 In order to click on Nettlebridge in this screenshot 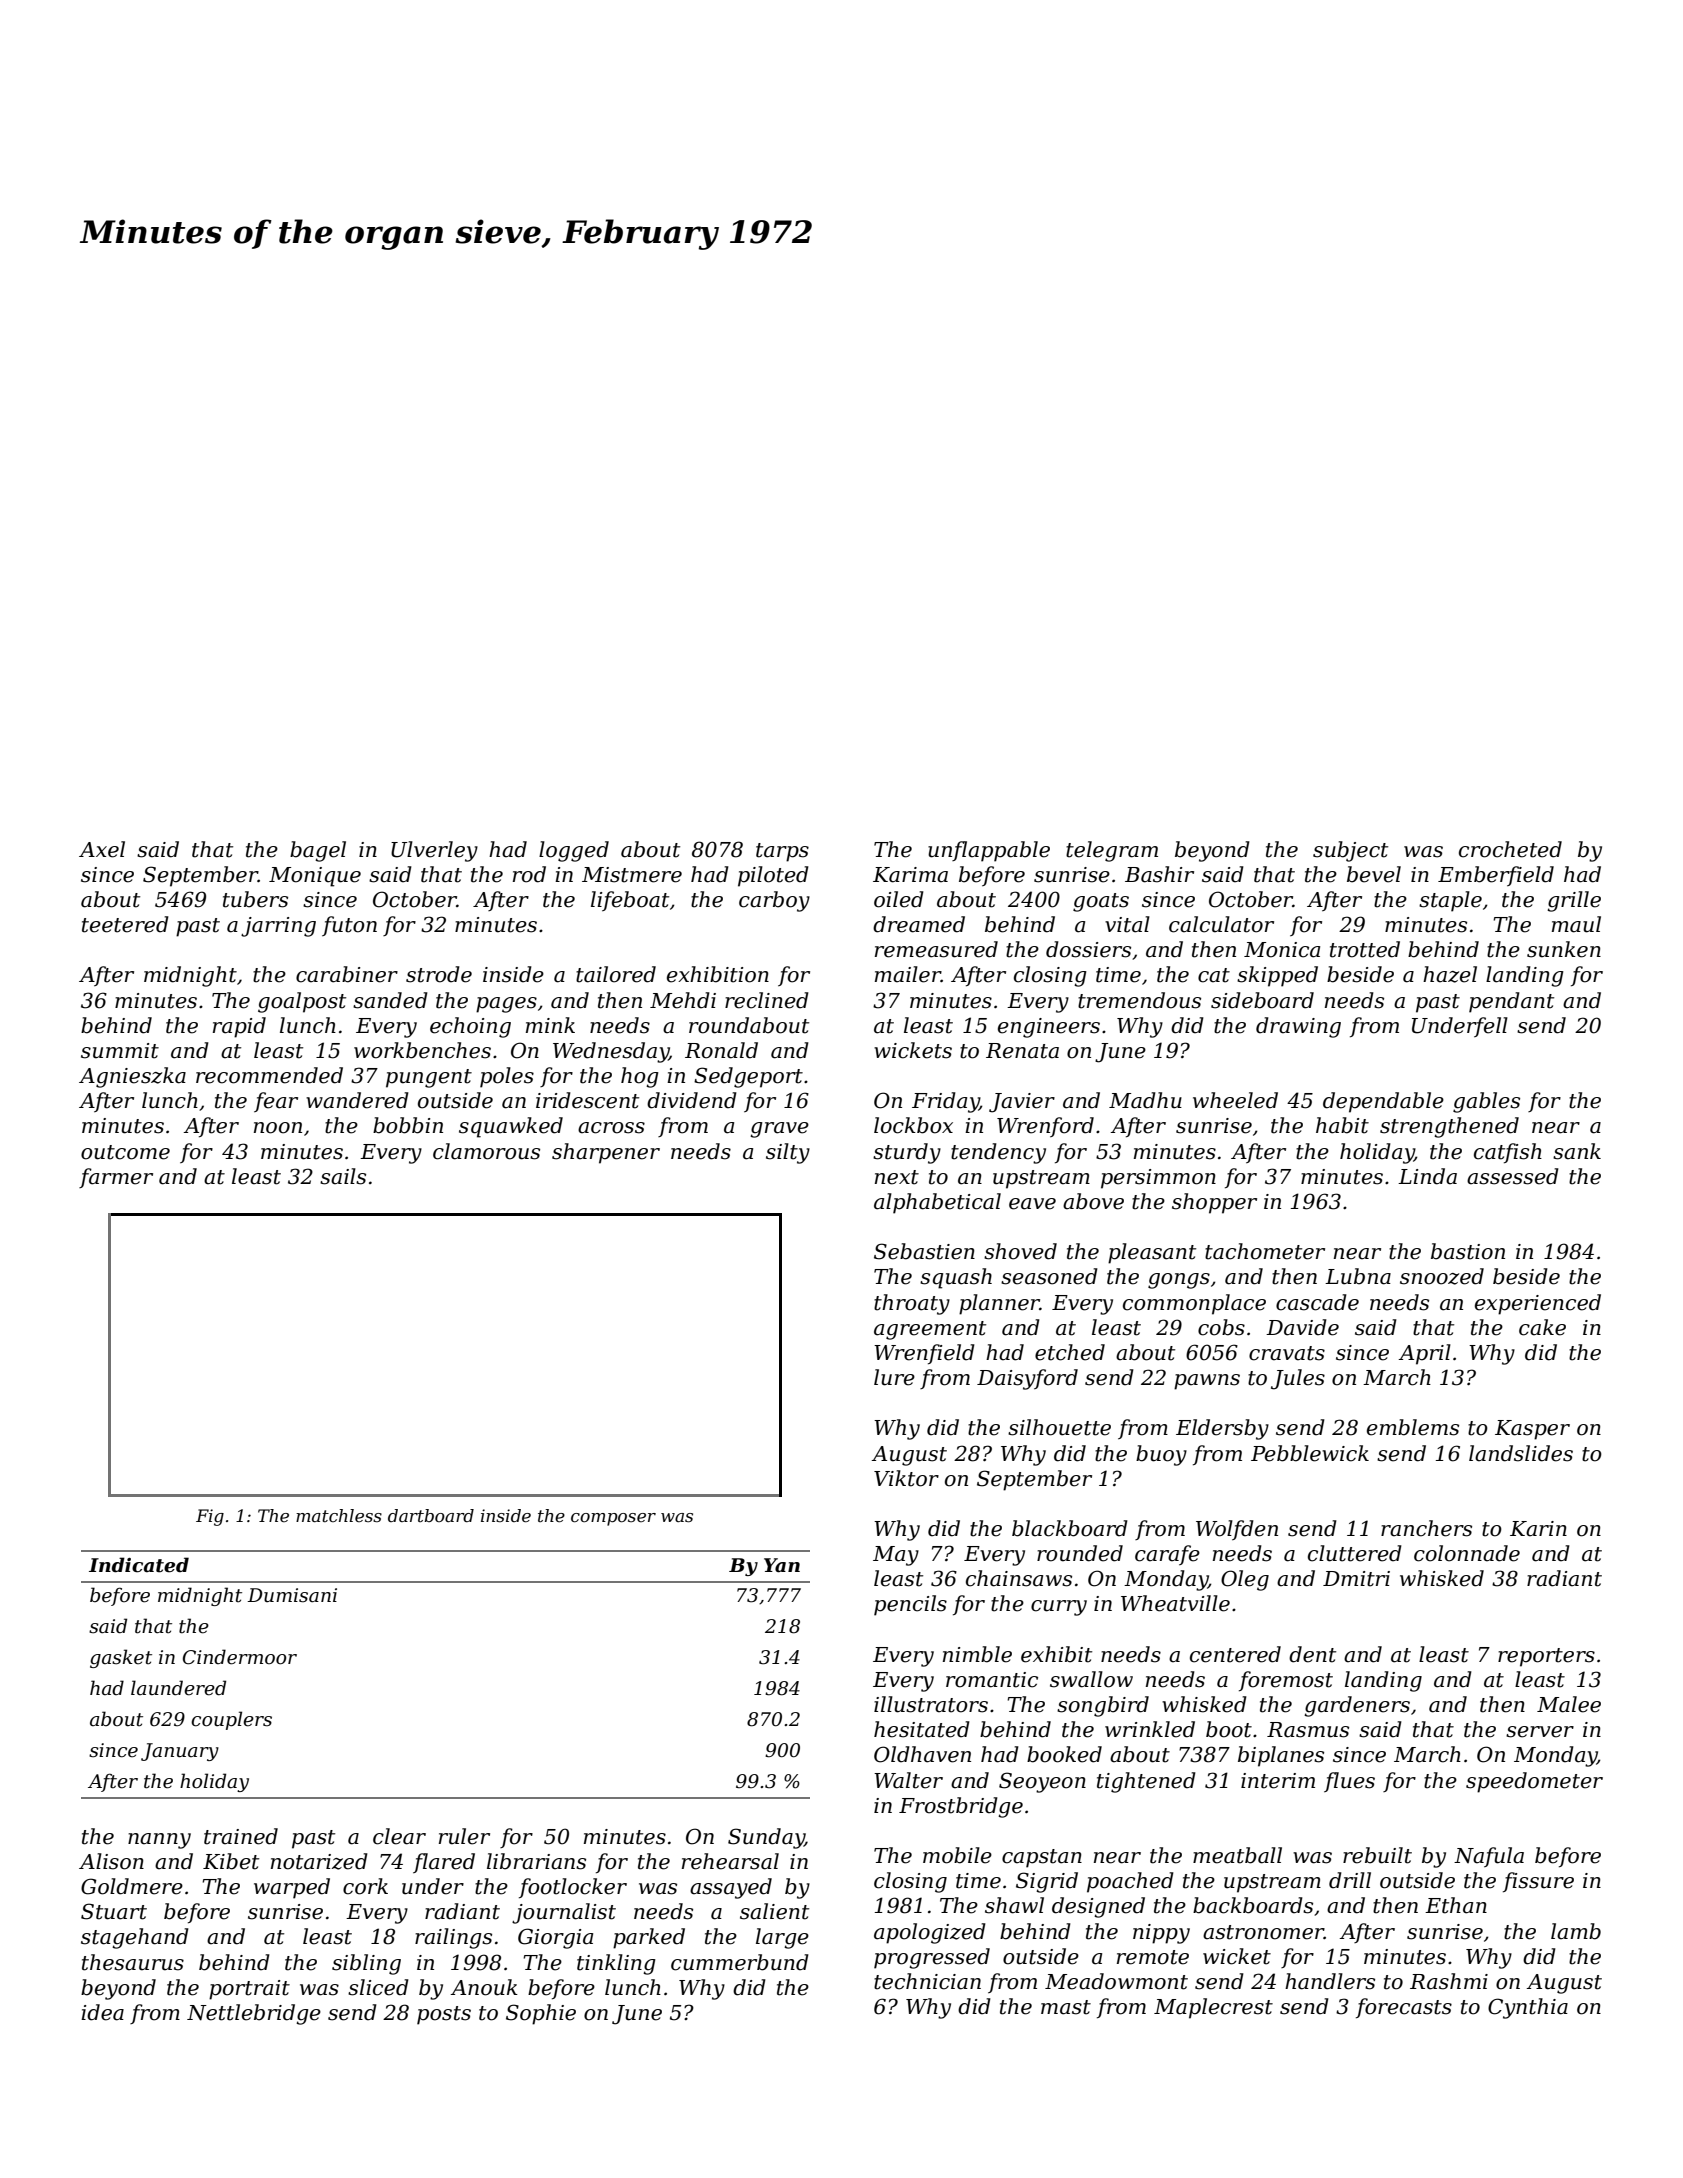, I will do `click(254, 2014)`.
